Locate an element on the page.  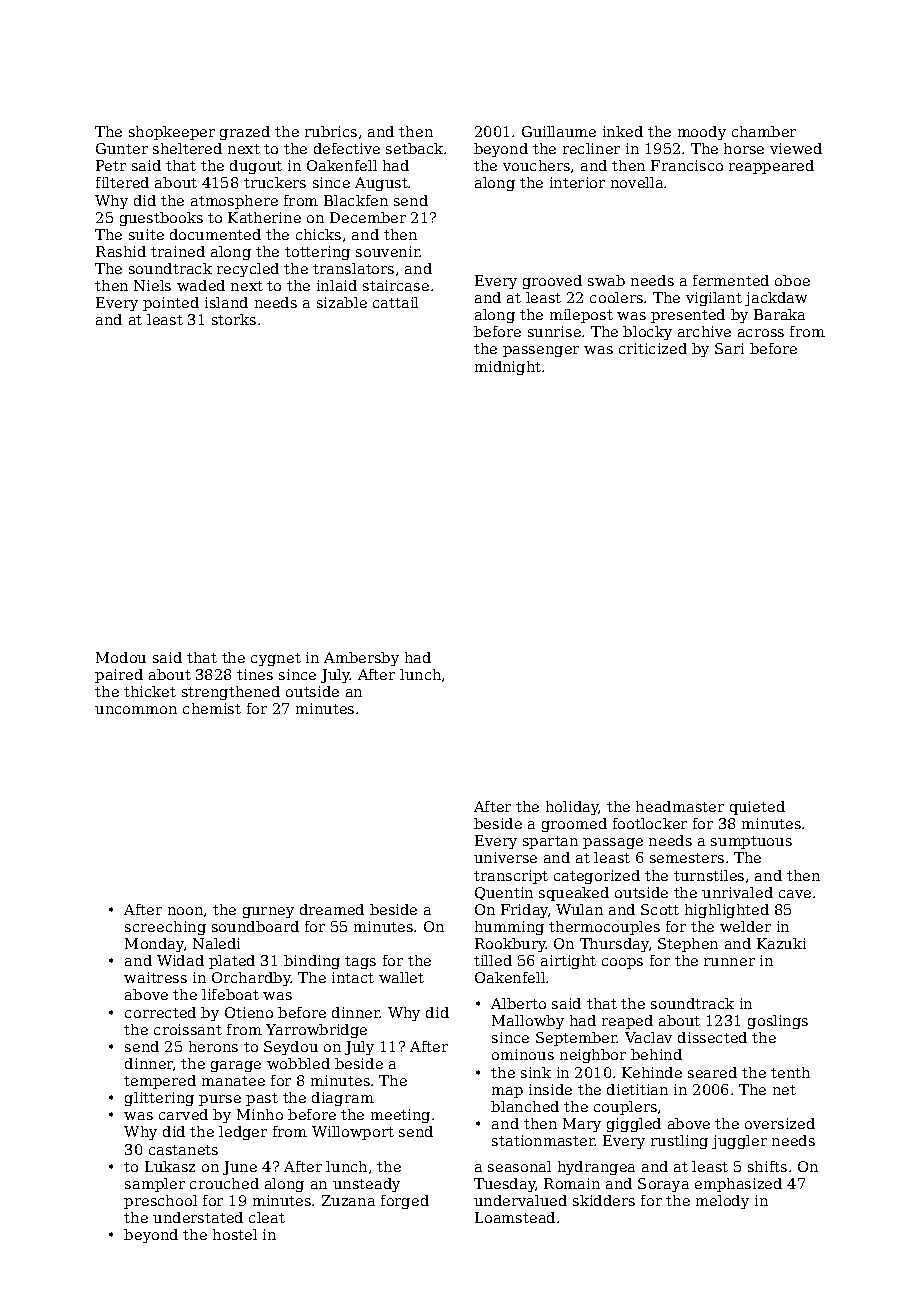
squeaked is located at coordinates (574, 894).
